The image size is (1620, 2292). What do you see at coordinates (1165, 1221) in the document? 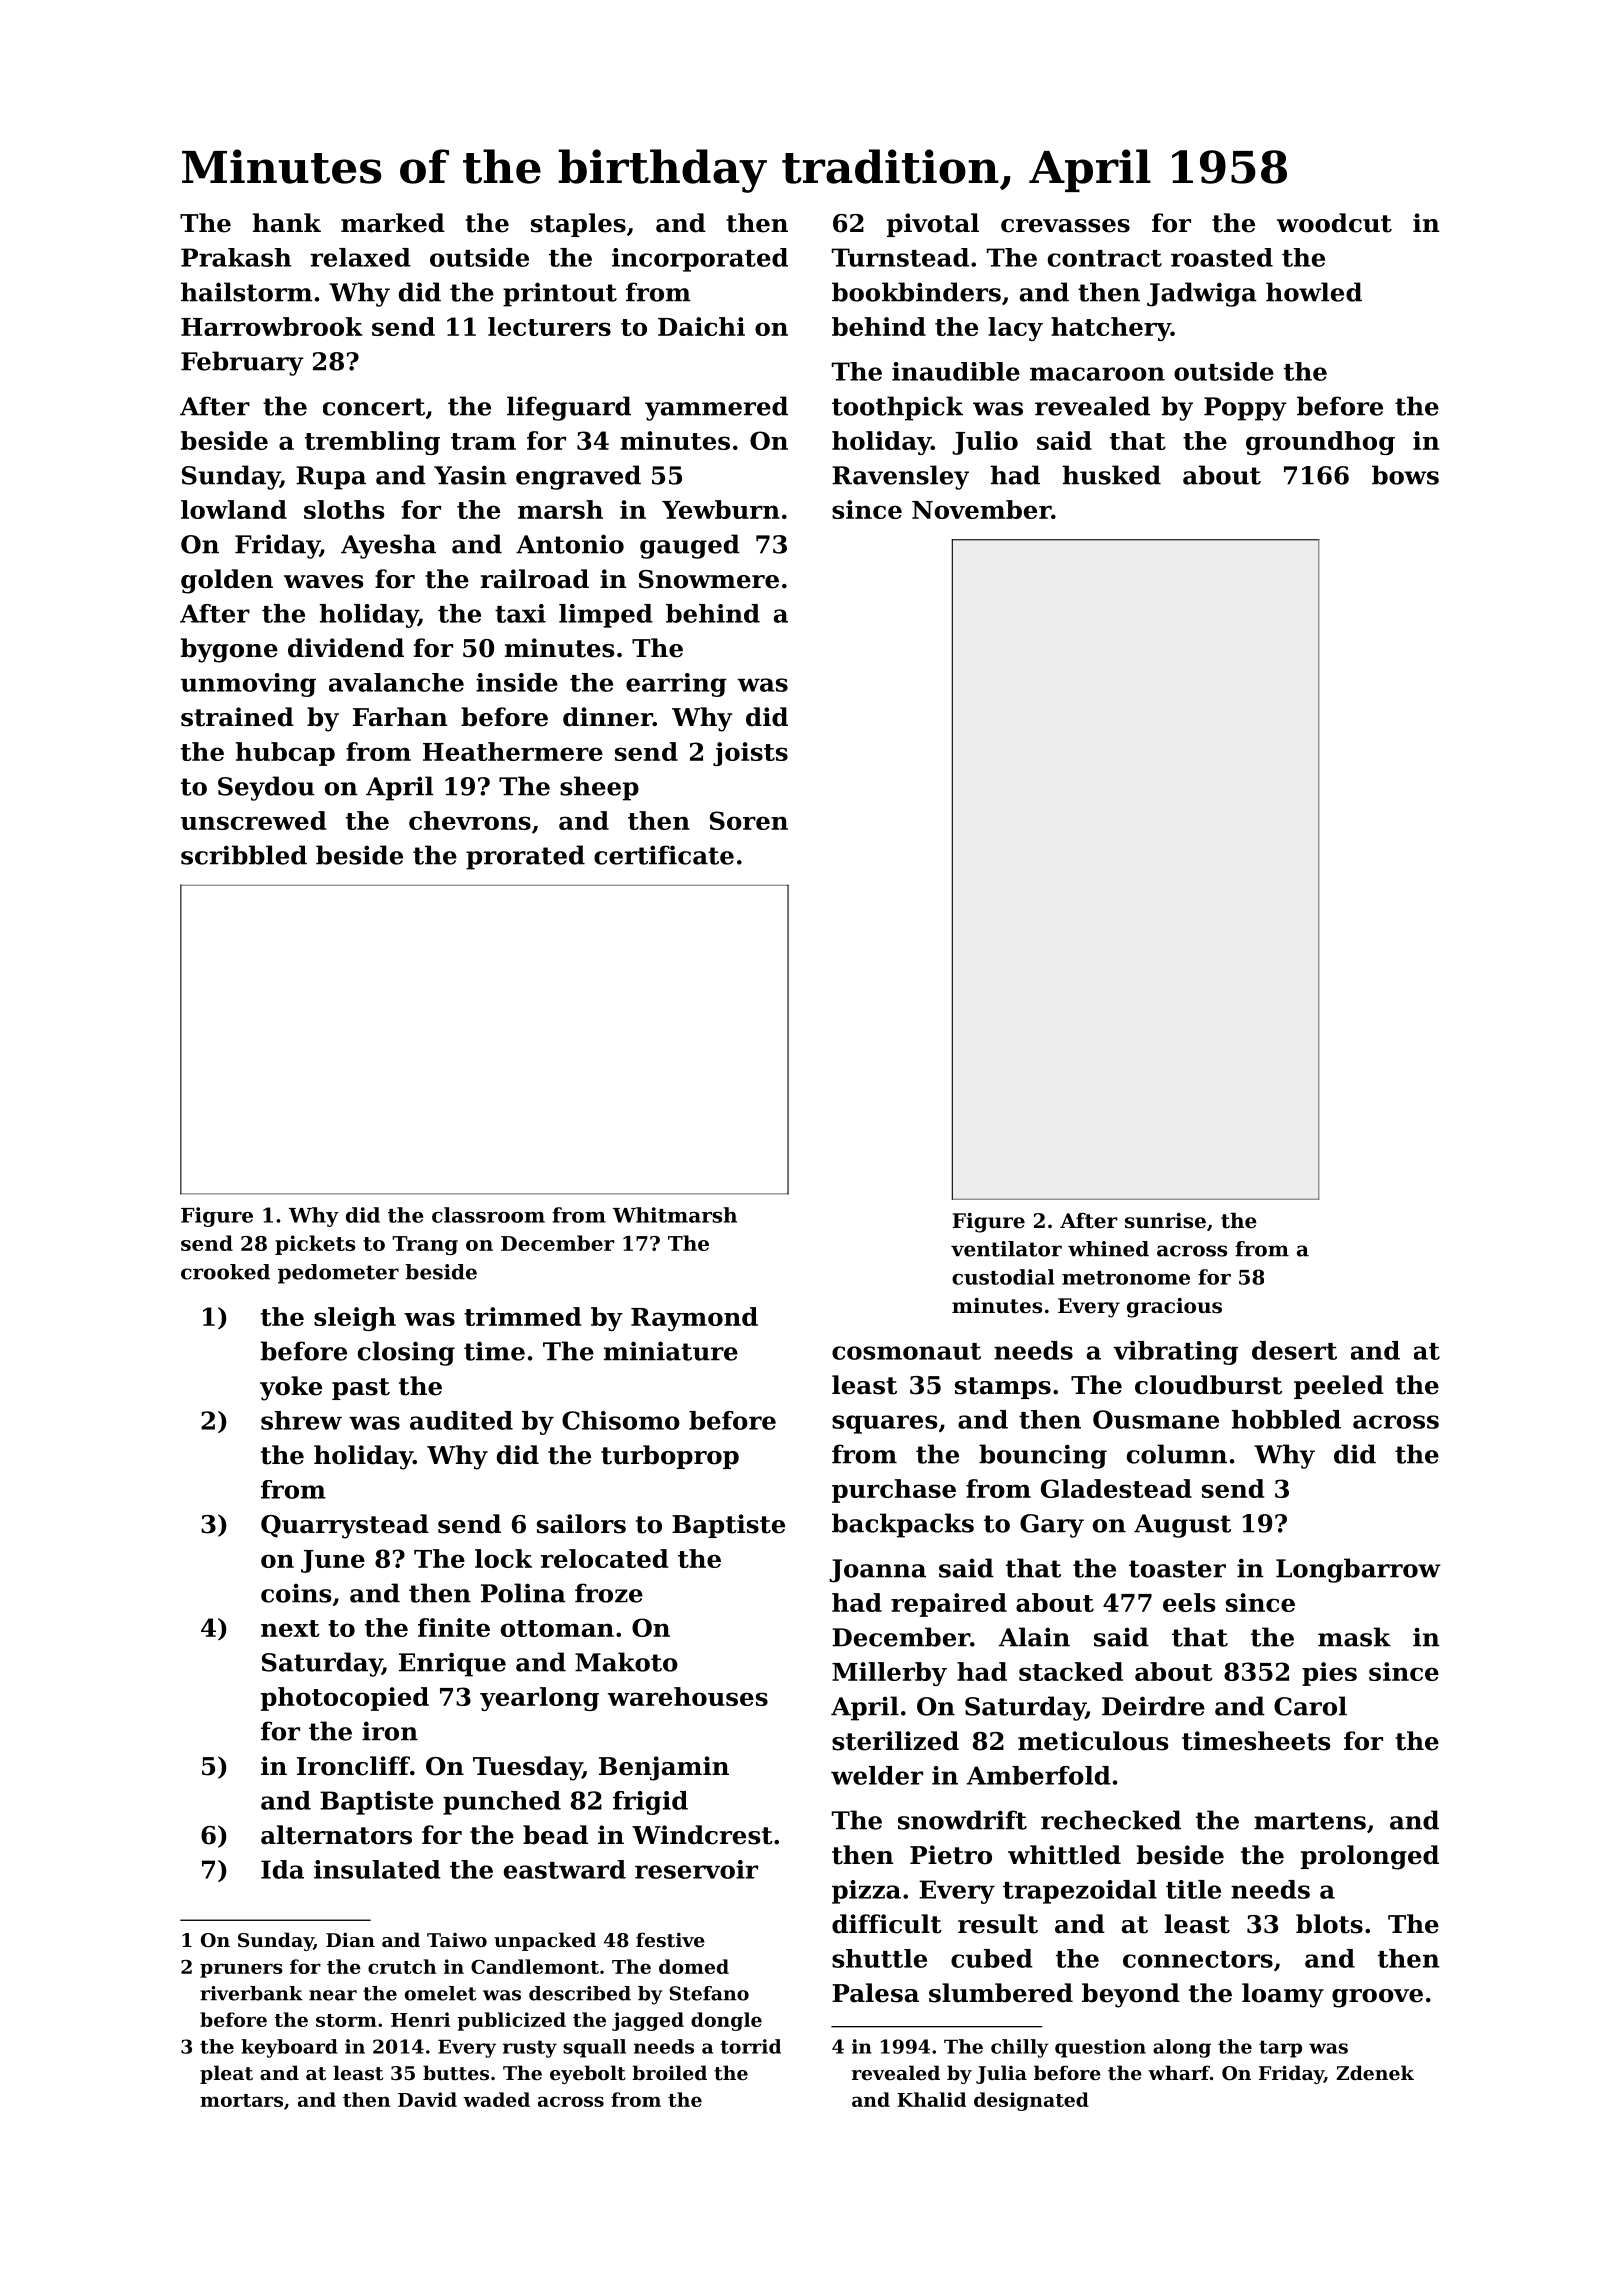
I see `sunrise` at bounding box center [1165, 1221].
